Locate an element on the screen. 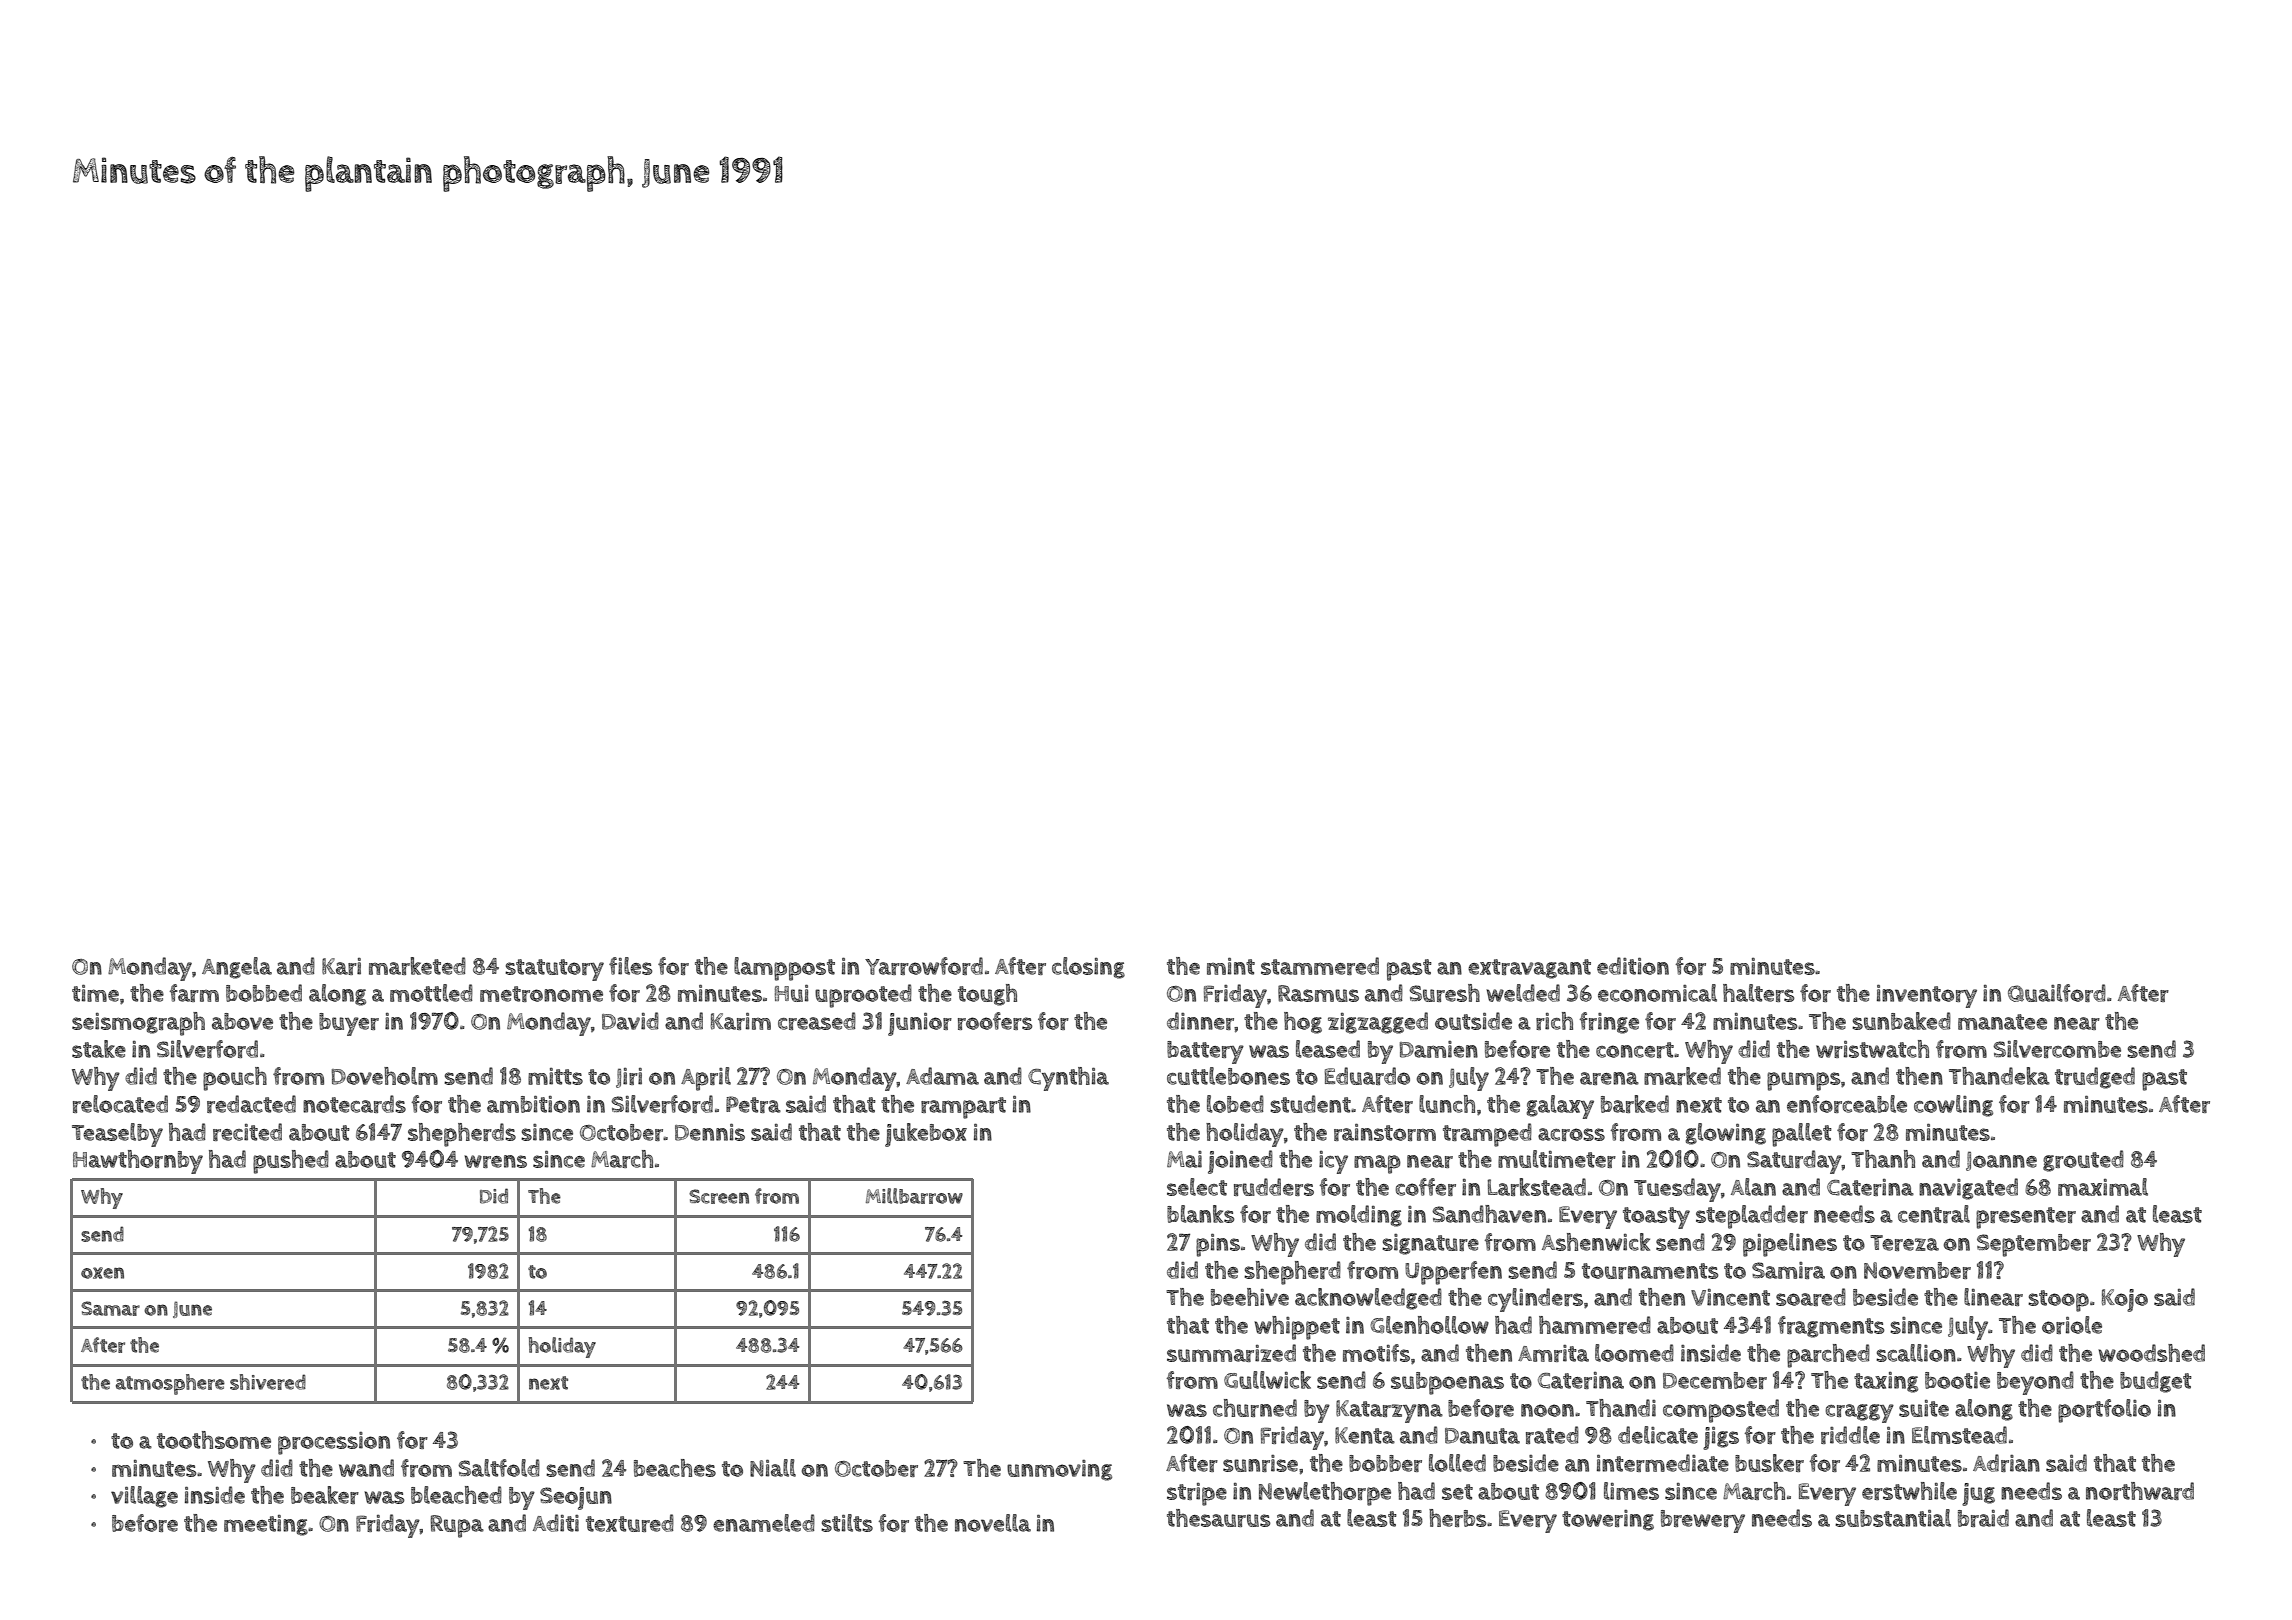 The width and height of the screenshot is (2292, 1620). pumps is located at coordinates (1803, 1081).
